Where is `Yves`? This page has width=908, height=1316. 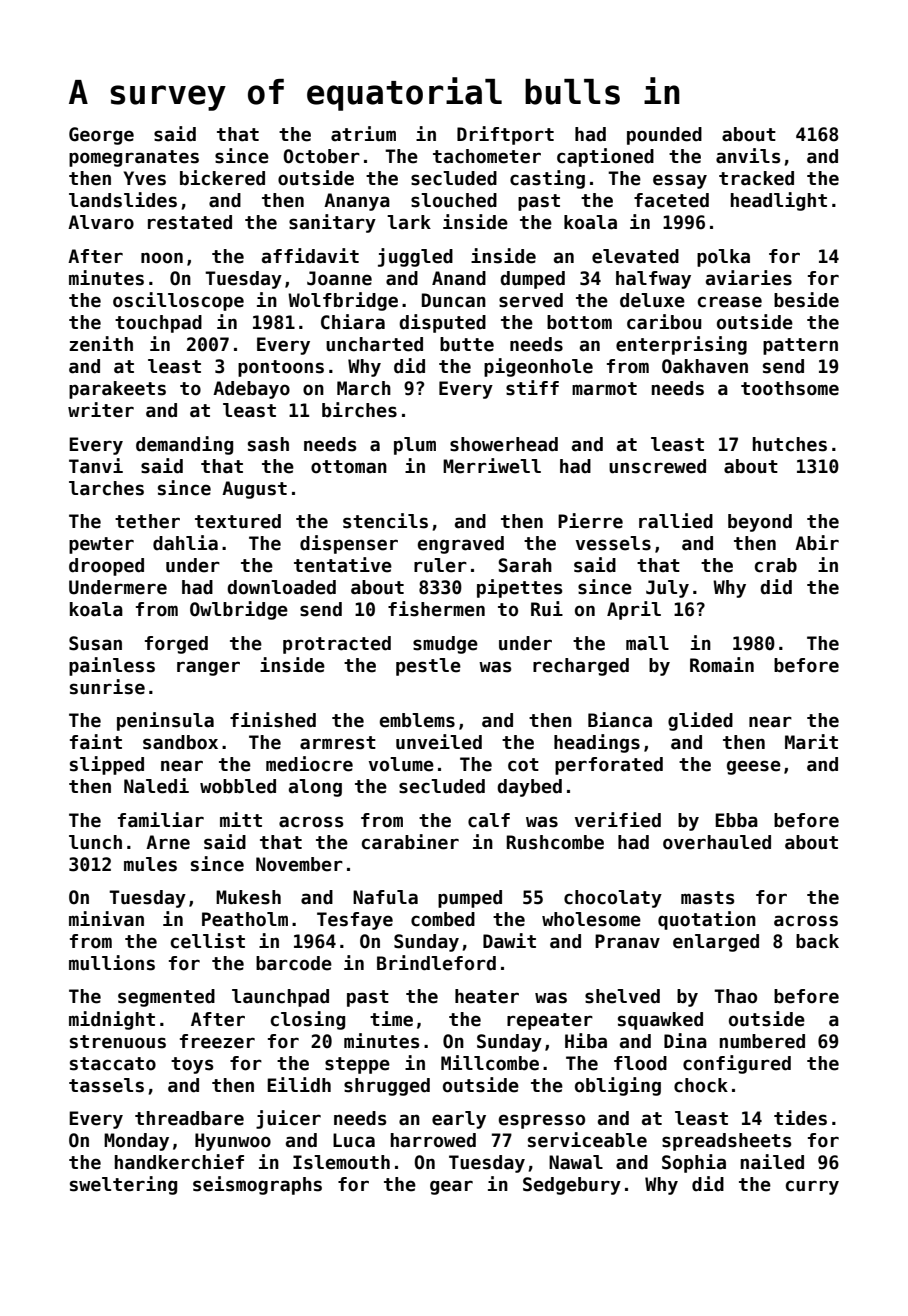
Yves is located at coordinates (145, 178).
